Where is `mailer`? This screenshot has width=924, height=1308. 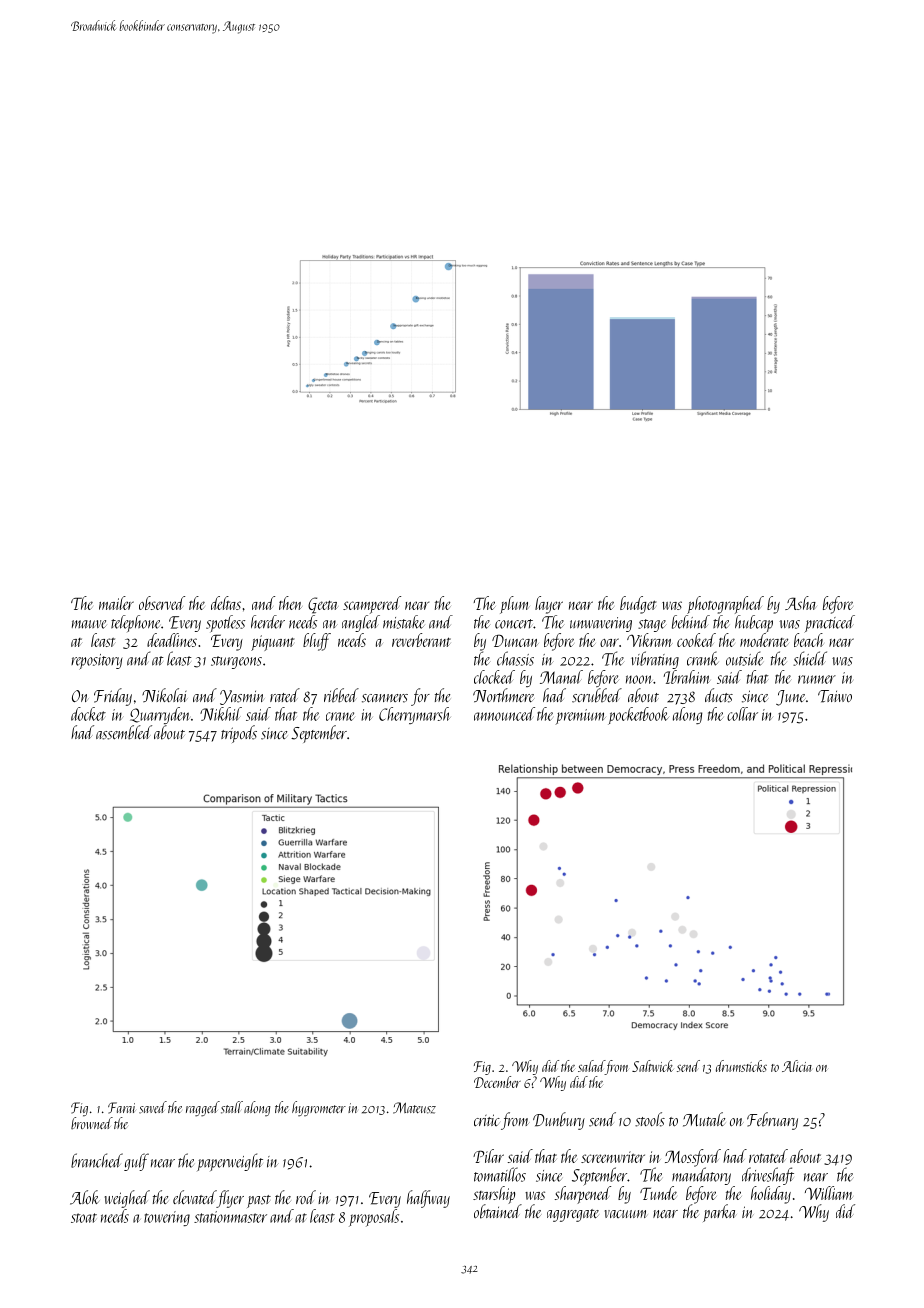
mailer is located at coordinates (116, 603).
